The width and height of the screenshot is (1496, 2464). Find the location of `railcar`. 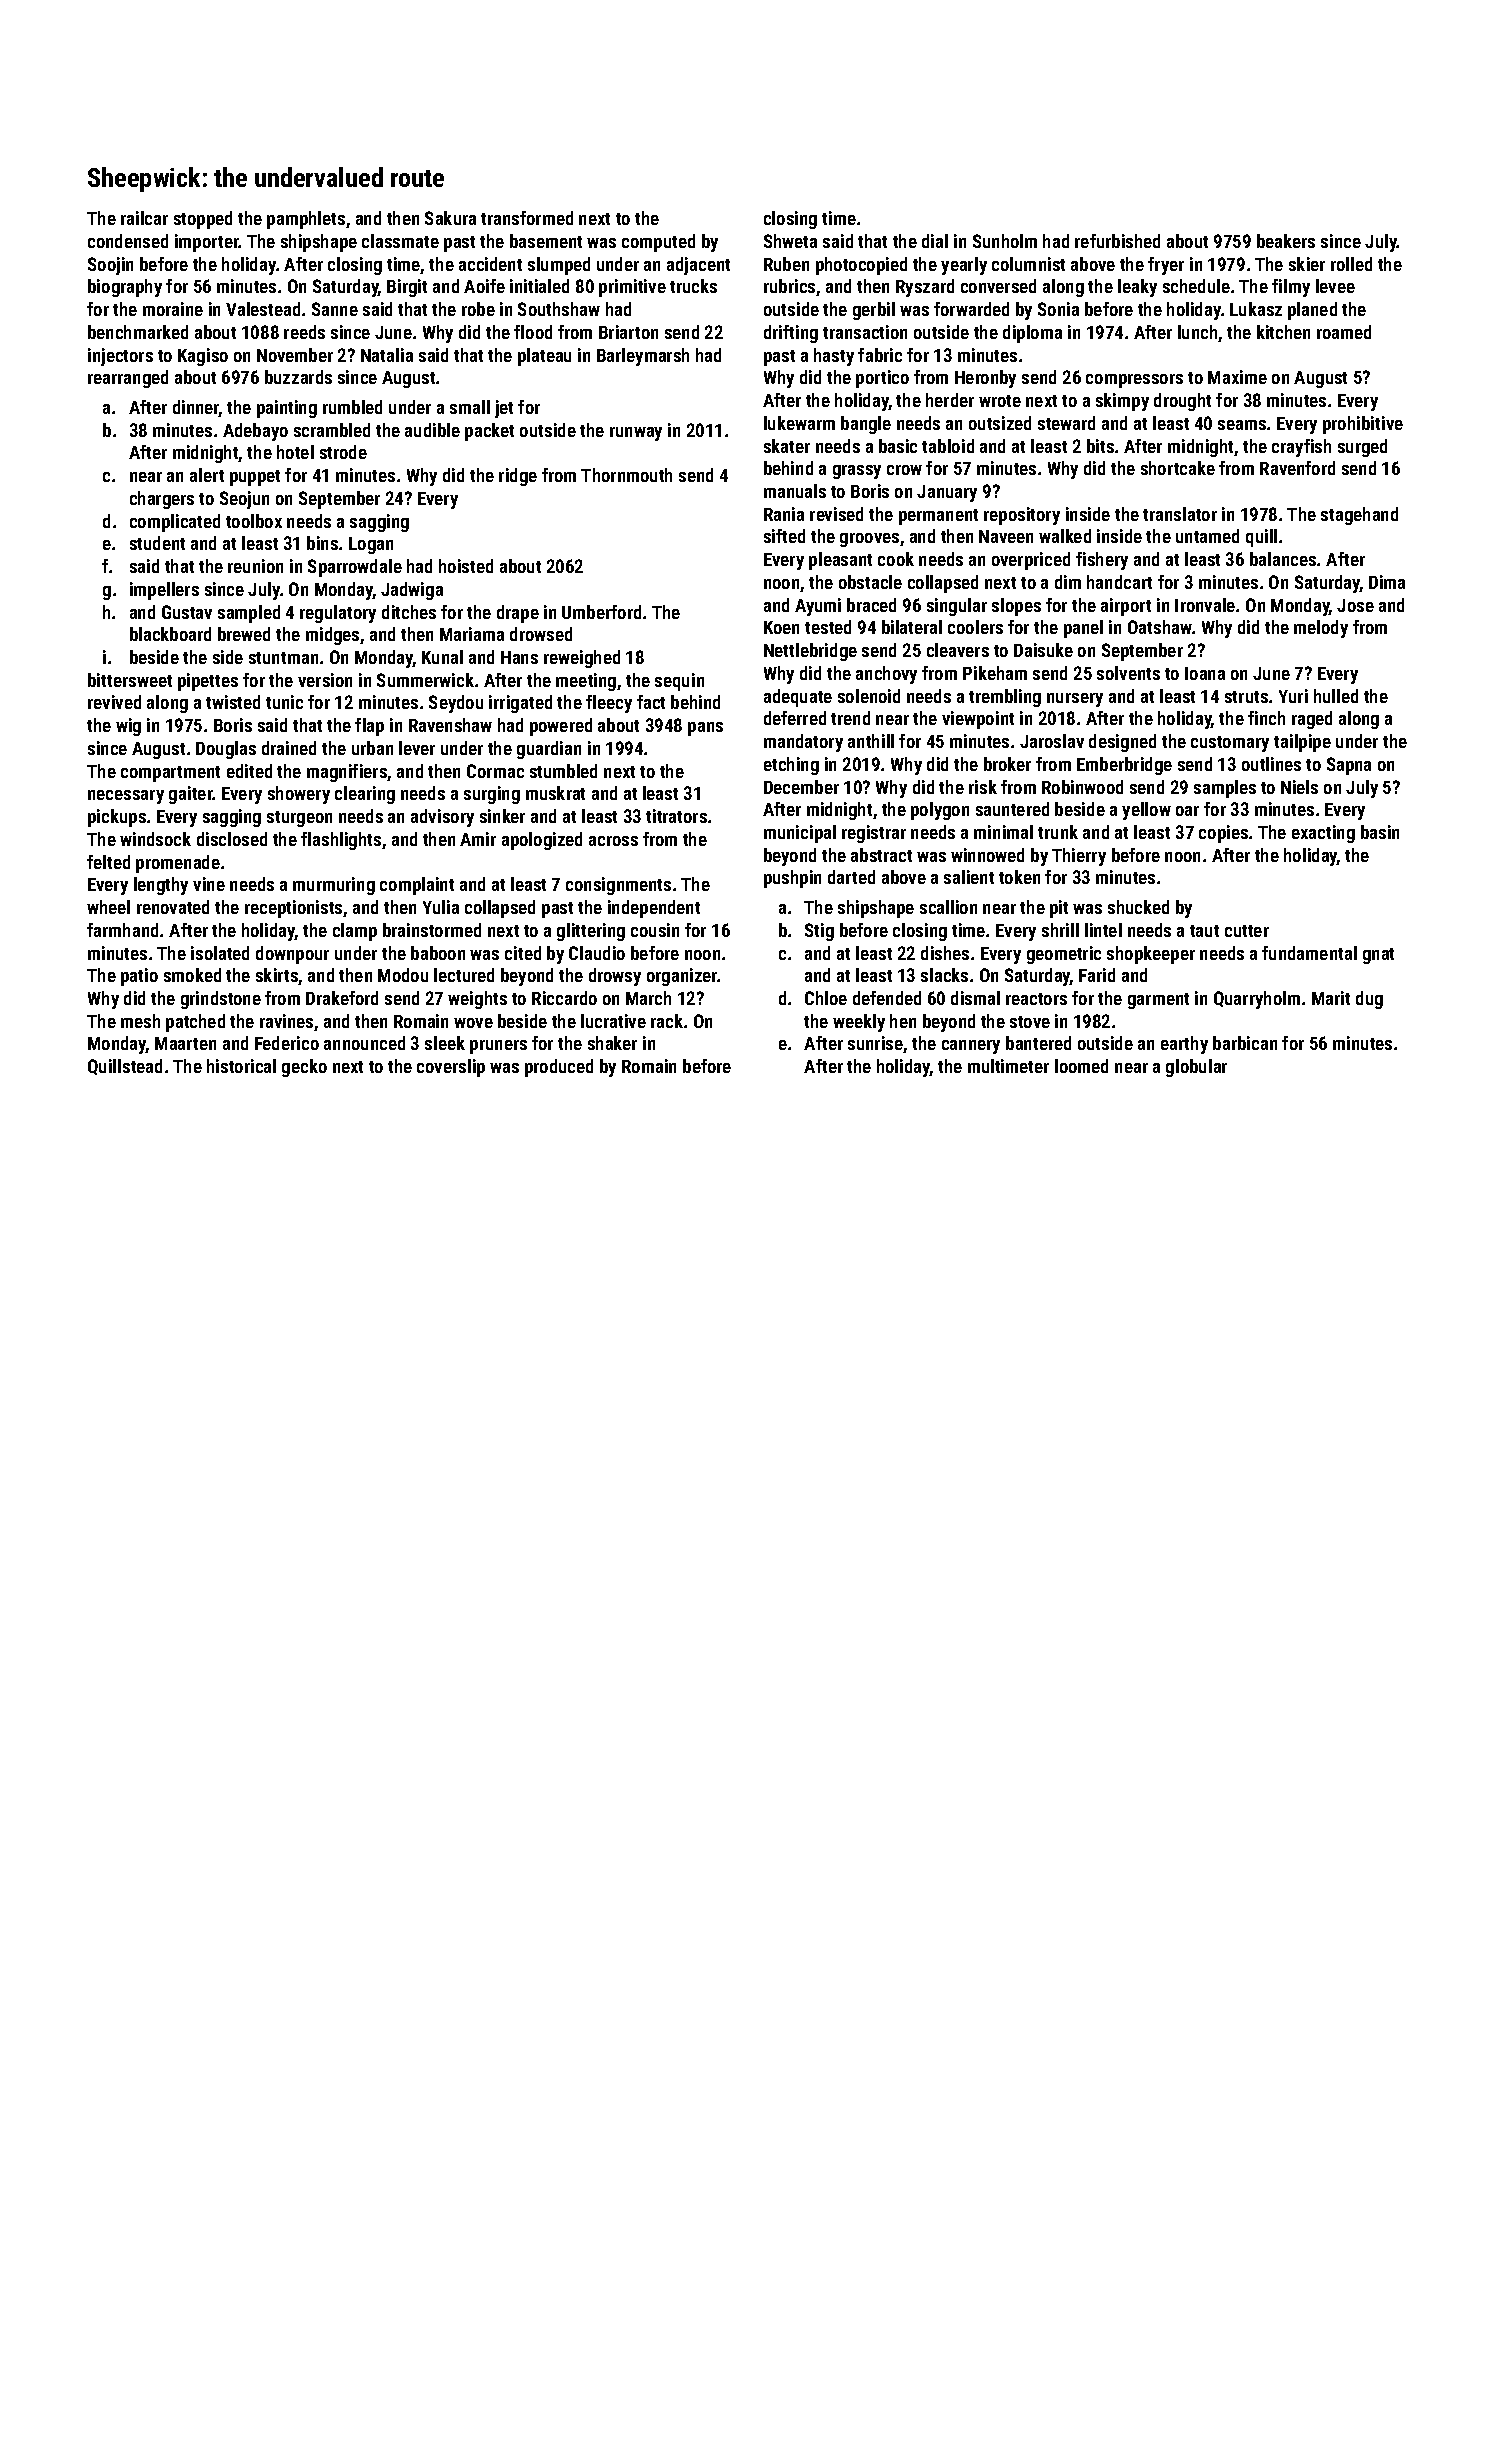

railcar is located at coordinates (144, 218).
